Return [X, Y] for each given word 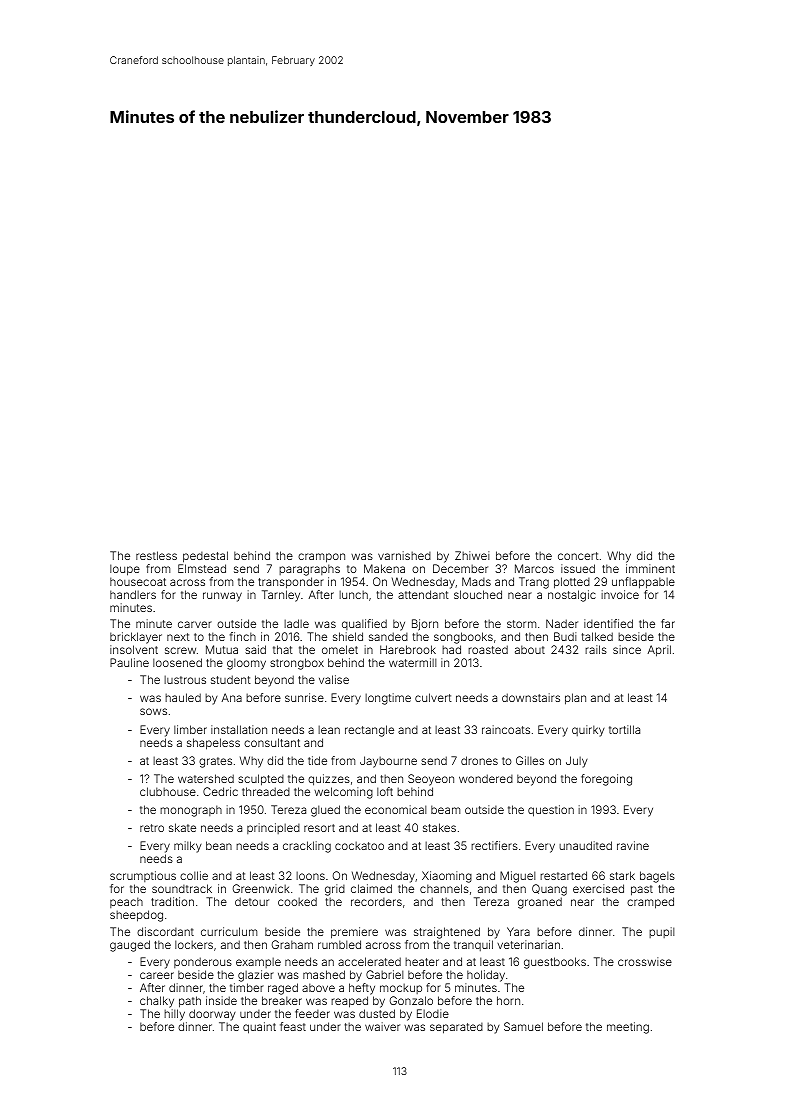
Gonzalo [411, 1000]
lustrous [185, 679]
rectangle [369, 731]
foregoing [606, 780]
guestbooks [555, 963]
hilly [174, 1015]
